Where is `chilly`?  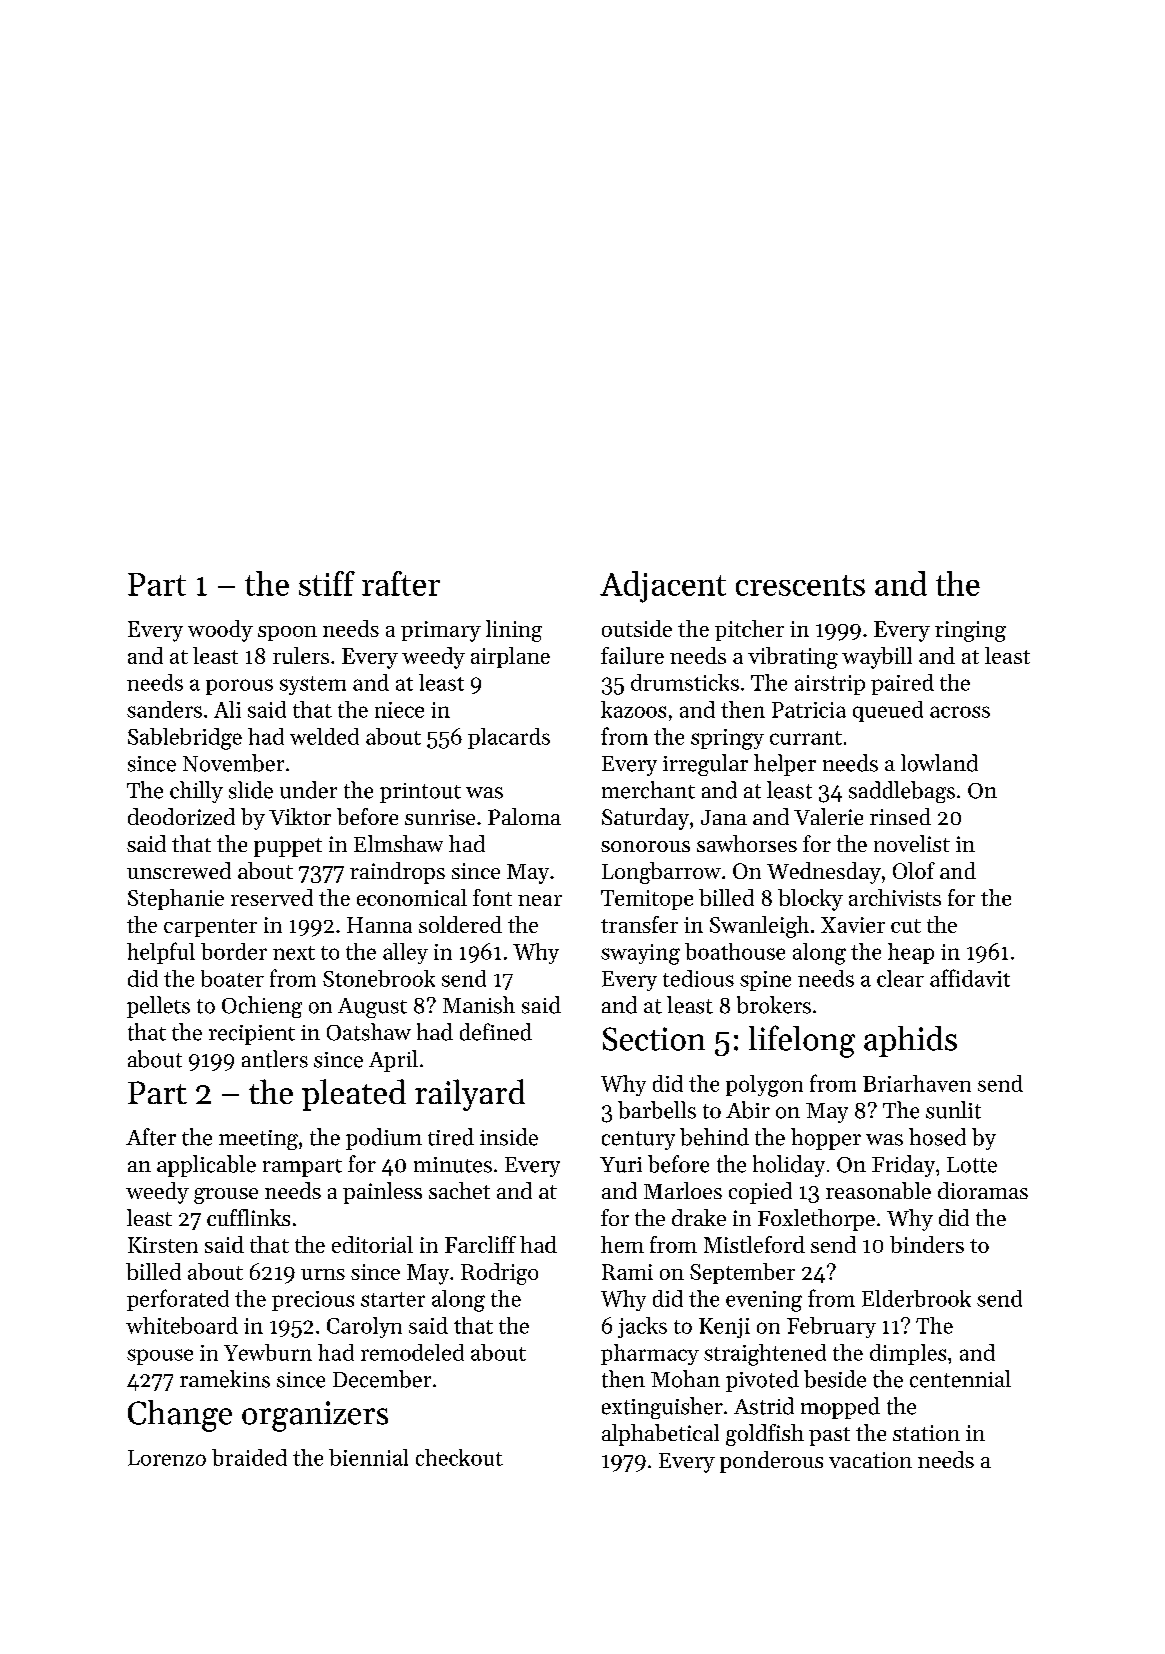
chilly is located at coordinates (196, 792).
